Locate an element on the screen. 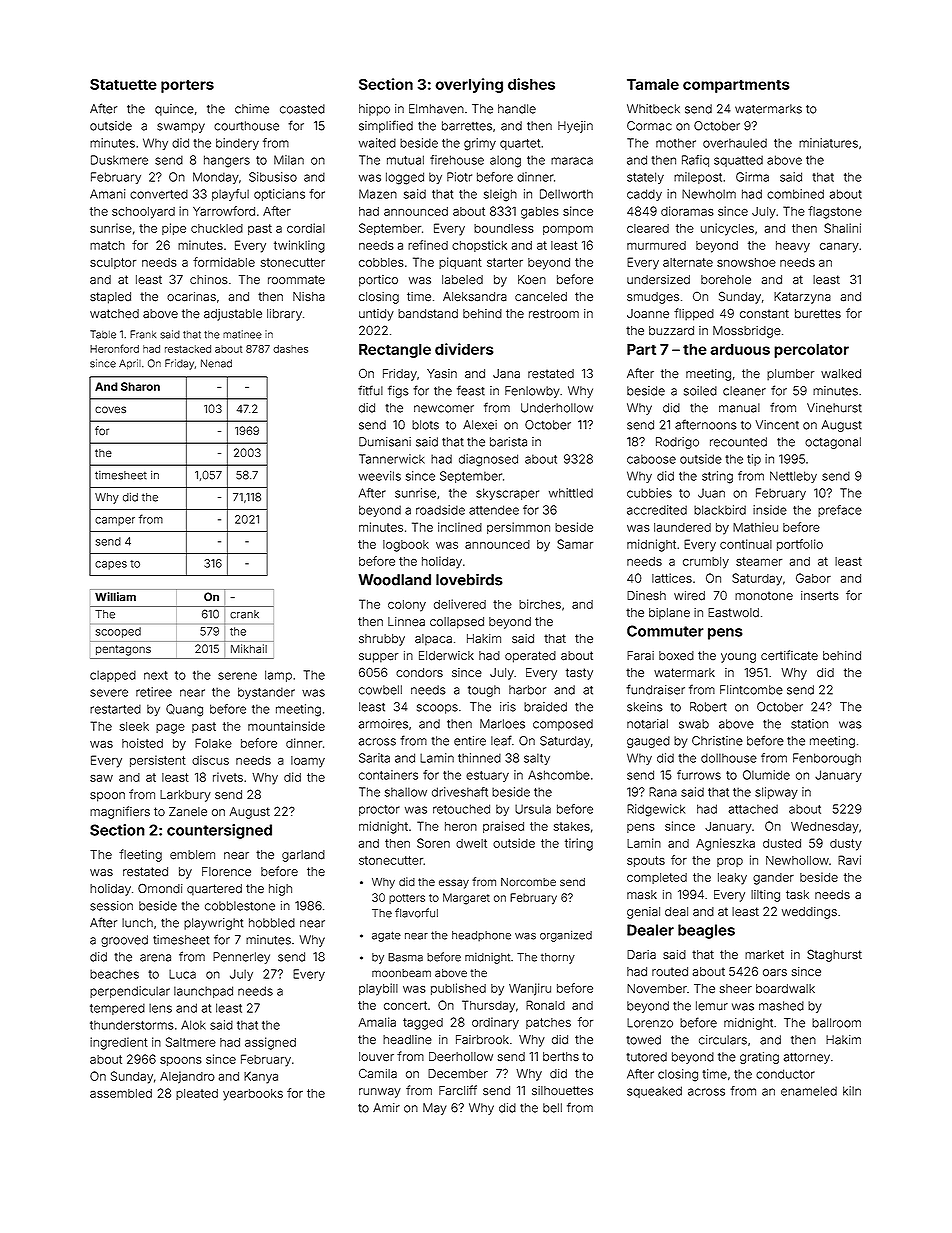 This screenshot has width=952, height=1233. Alok is located at coordinates (193, 1025).
